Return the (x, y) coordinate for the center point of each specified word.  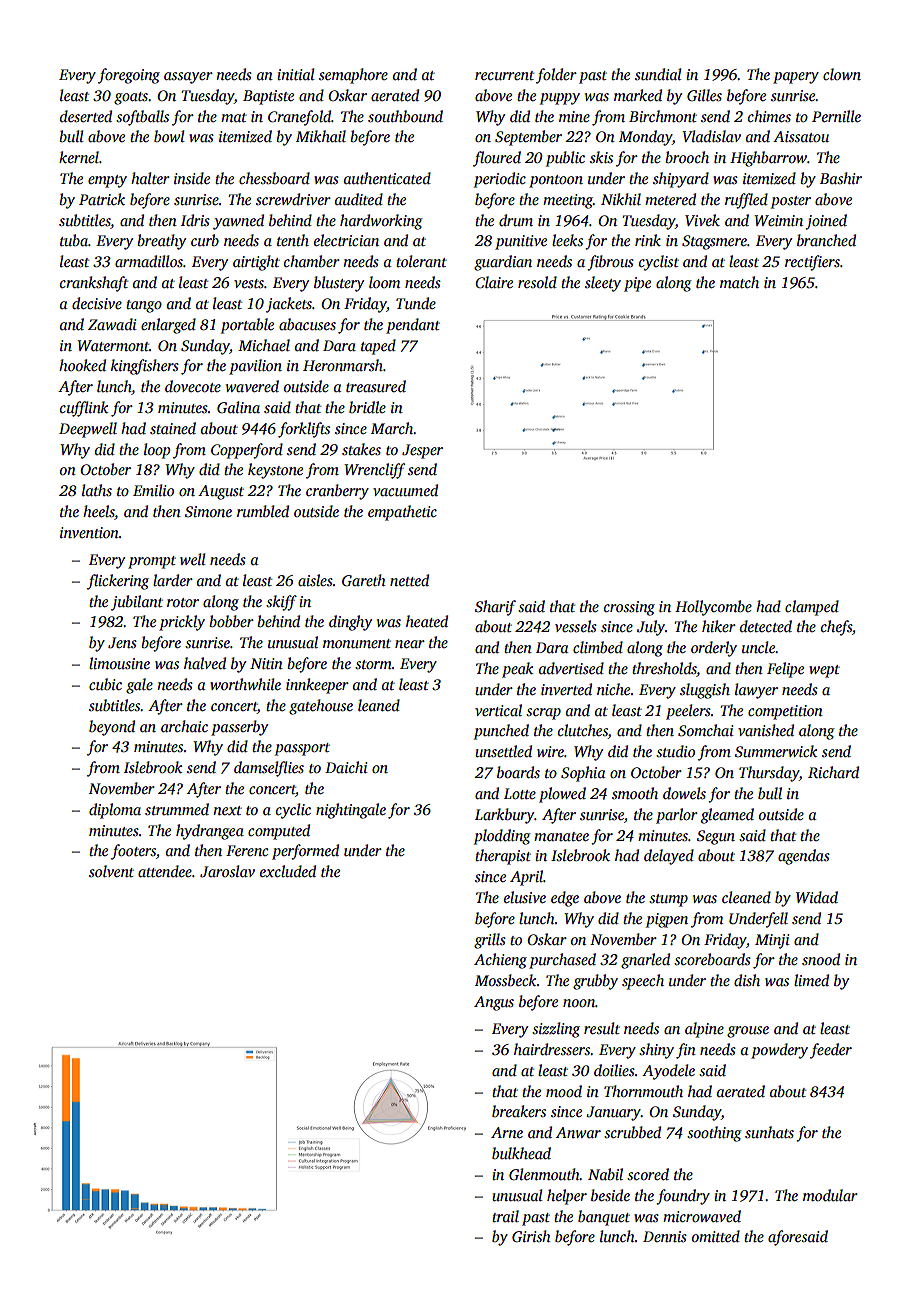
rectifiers (812, 263)
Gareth (364, 580)
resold (537, 282)
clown (842, 74)
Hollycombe (713, 608)
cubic (105, 684)
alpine (704, 1030)
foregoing (129, 76)
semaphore (353, 76)
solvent (111, 871)
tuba (74, 240)
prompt (152, 562)
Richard (833, 772)
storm (373, 664)
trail (505, 1216)
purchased (562, 961)
